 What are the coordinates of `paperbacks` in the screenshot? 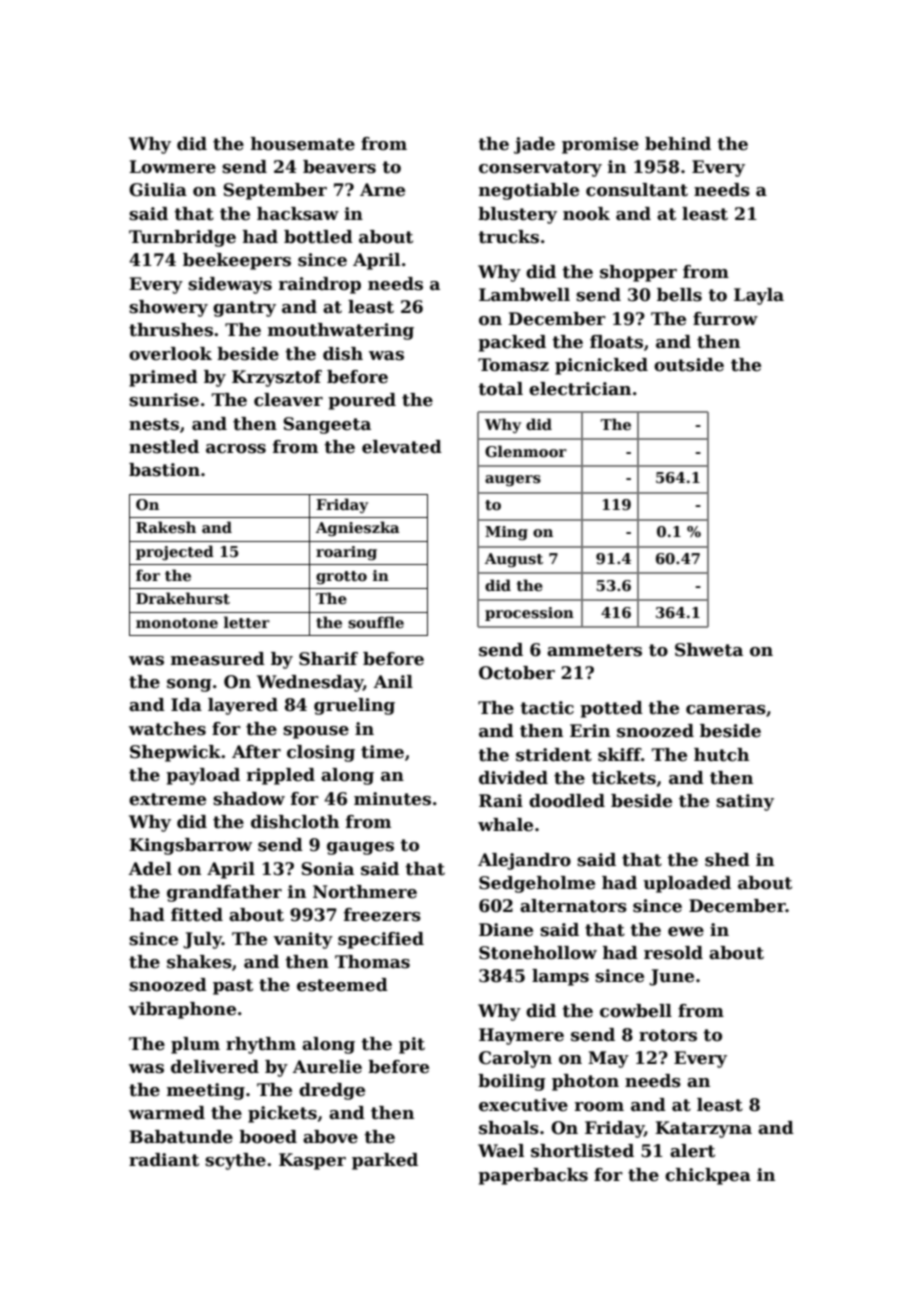 It's located at (533, 1176).
